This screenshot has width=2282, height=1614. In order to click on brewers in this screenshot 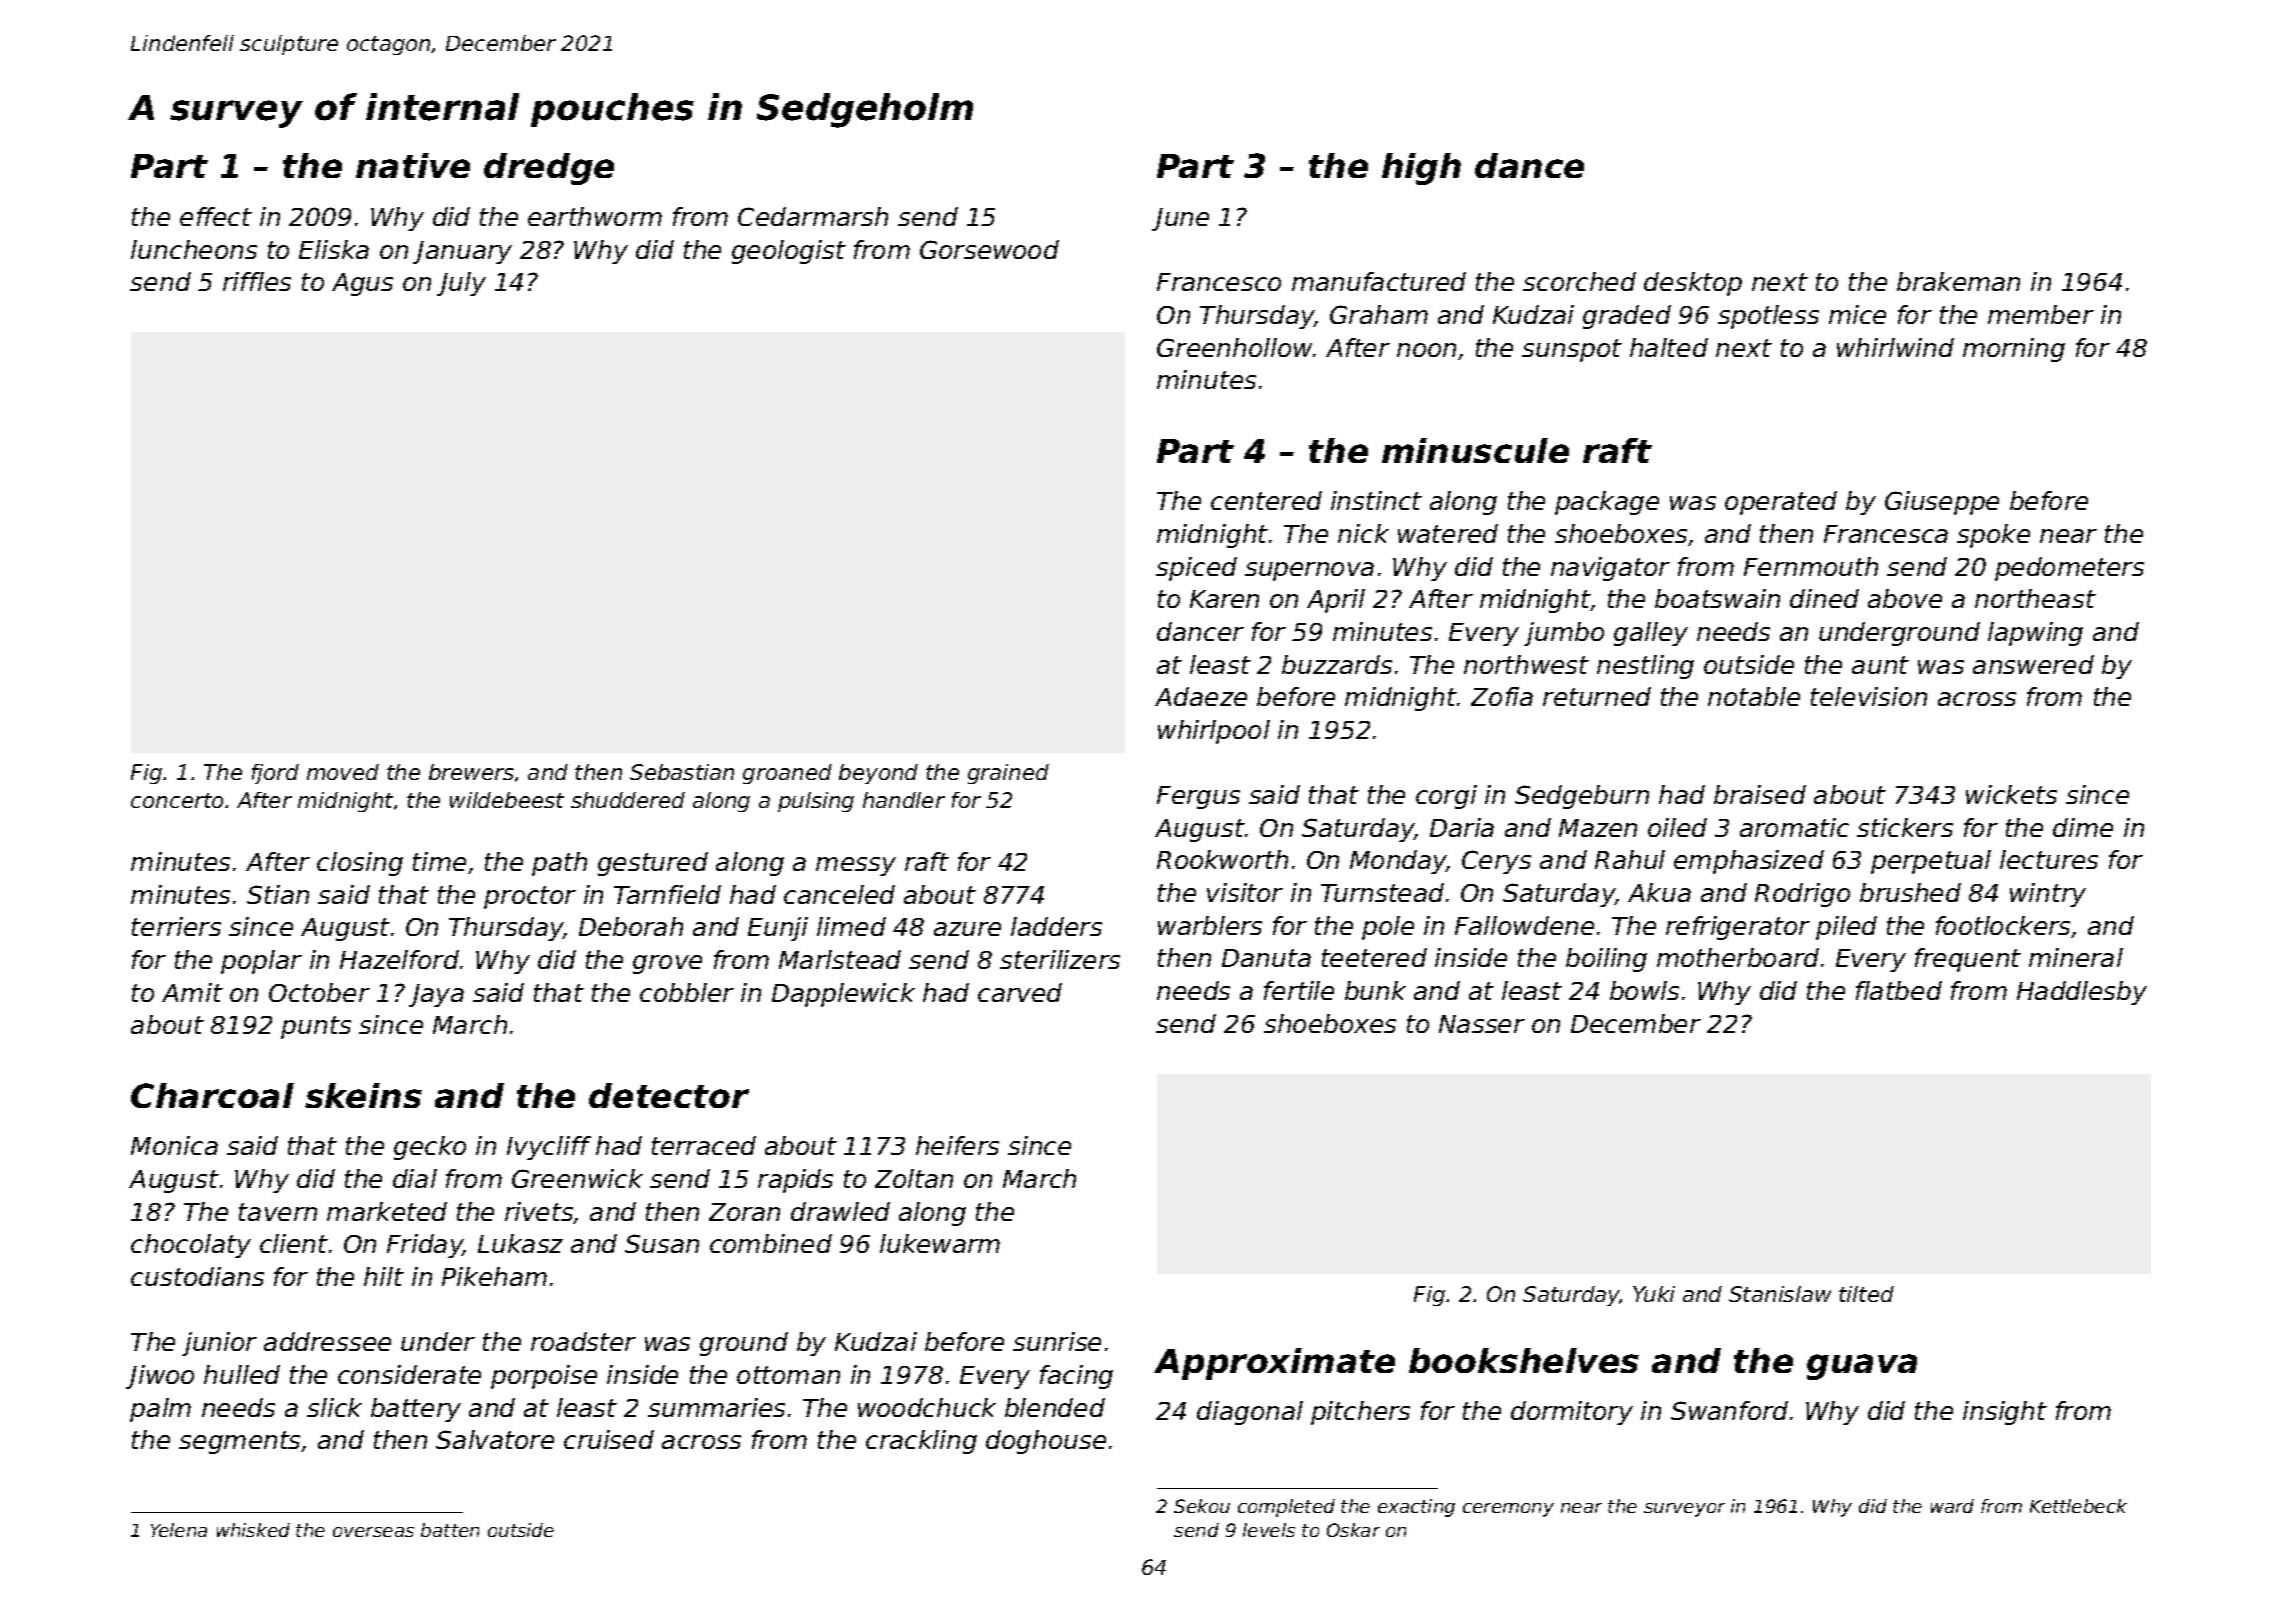, I will do `click(471, 772)`.
